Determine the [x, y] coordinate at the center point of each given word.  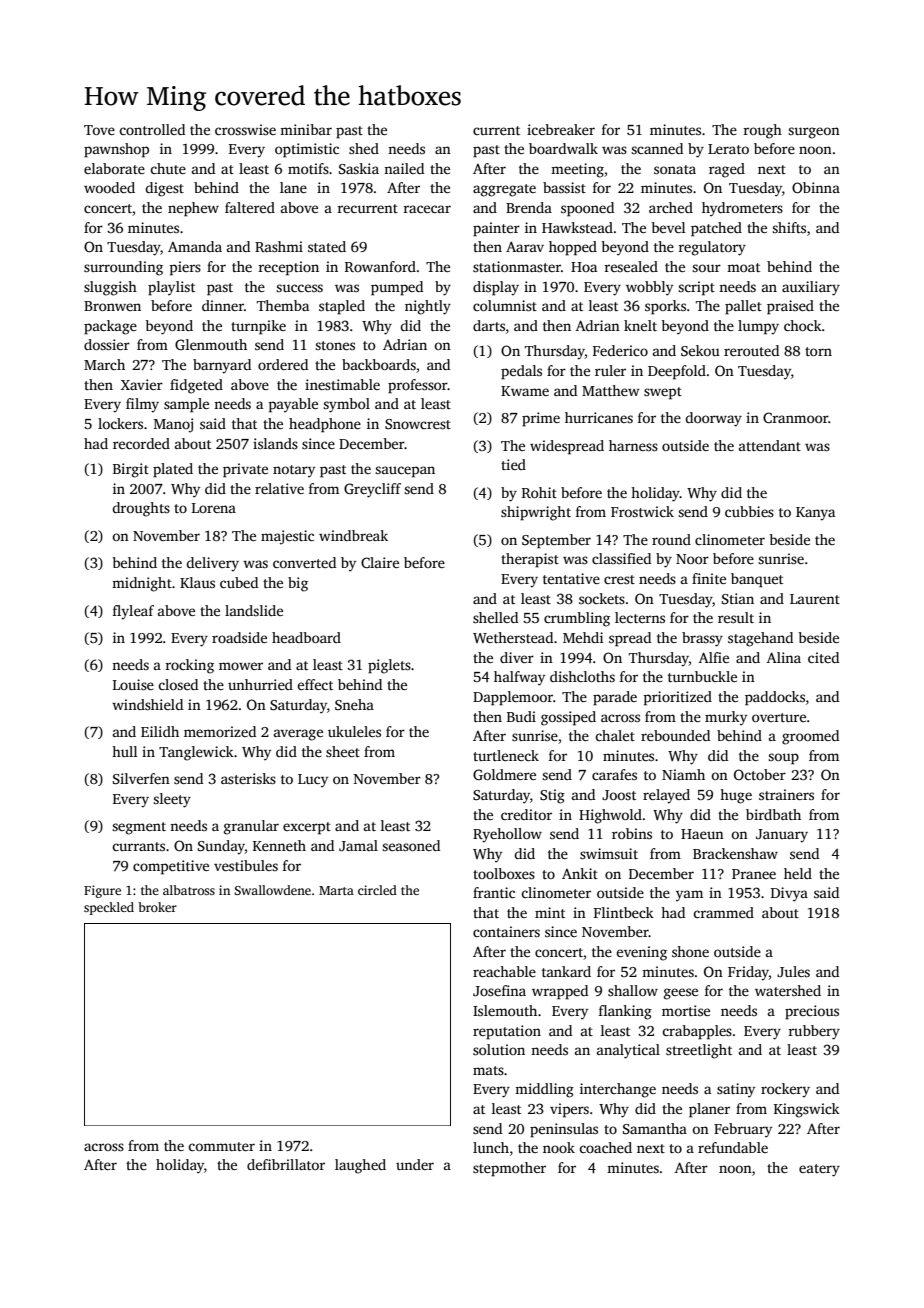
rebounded [675, 735]
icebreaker [561, 129]
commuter [221, 1146]
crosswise [245, 129]
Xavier [142, 384]
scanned [657, 148]
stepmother [509, 1169]
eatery [819, 1170]
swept [663, 393]
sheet [343, 751]
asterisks [248, 778]
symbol [346, 405]
